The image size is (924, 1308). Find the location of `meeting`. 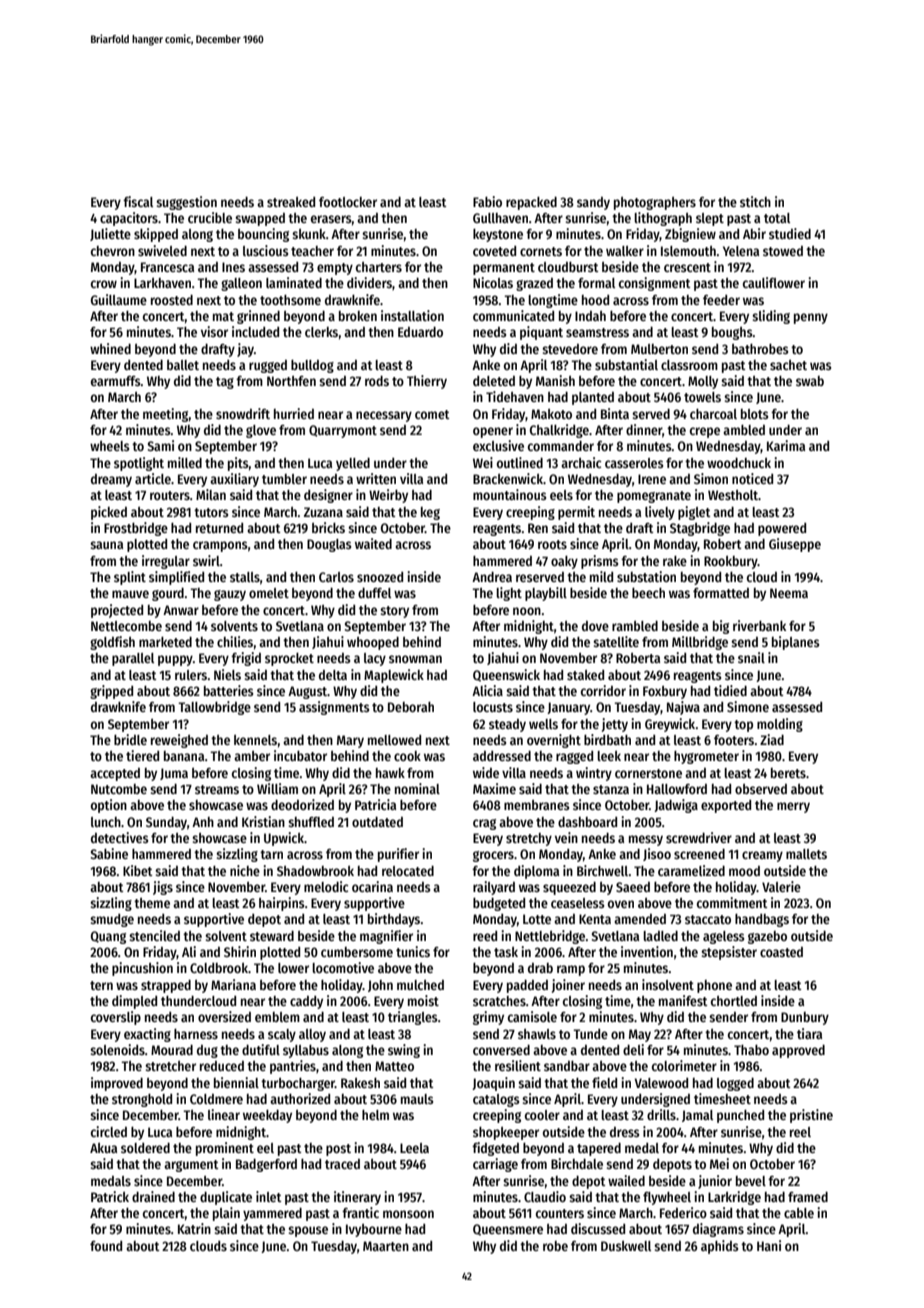

meeting is located at coordinates (166, 415).
